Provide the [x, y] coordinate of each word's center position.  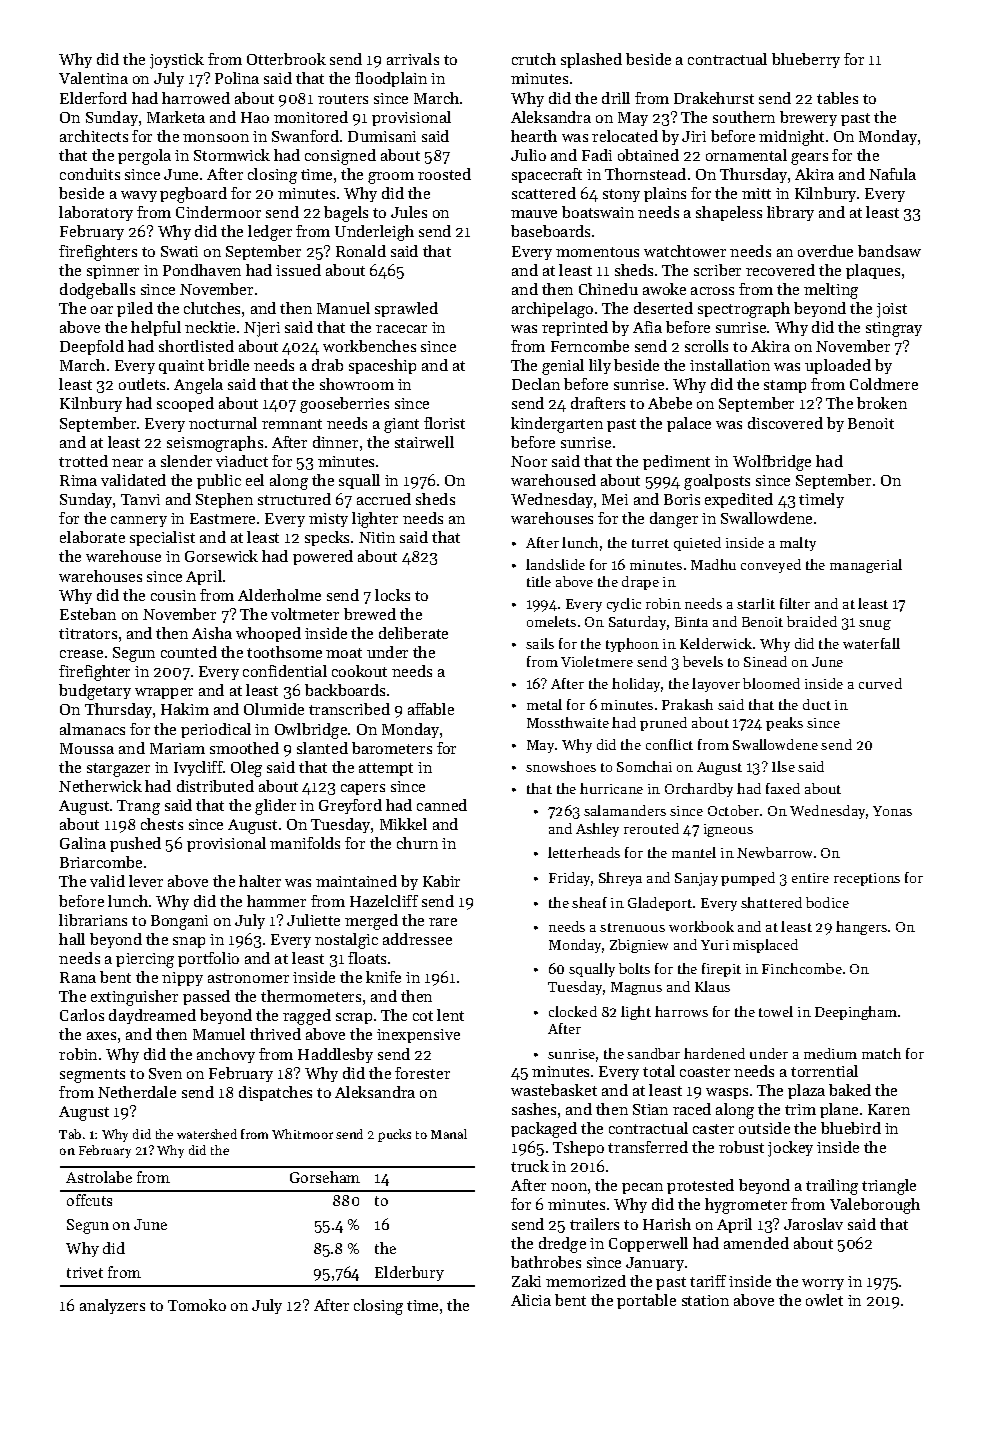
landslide [555, 564]
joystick [177, 61]
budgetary [95, 692]
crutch [534, 59]
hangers [861, 928]
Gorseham [325, 1177]
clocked [573, 1011]
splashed [591, 60]
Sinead [765, 661]
